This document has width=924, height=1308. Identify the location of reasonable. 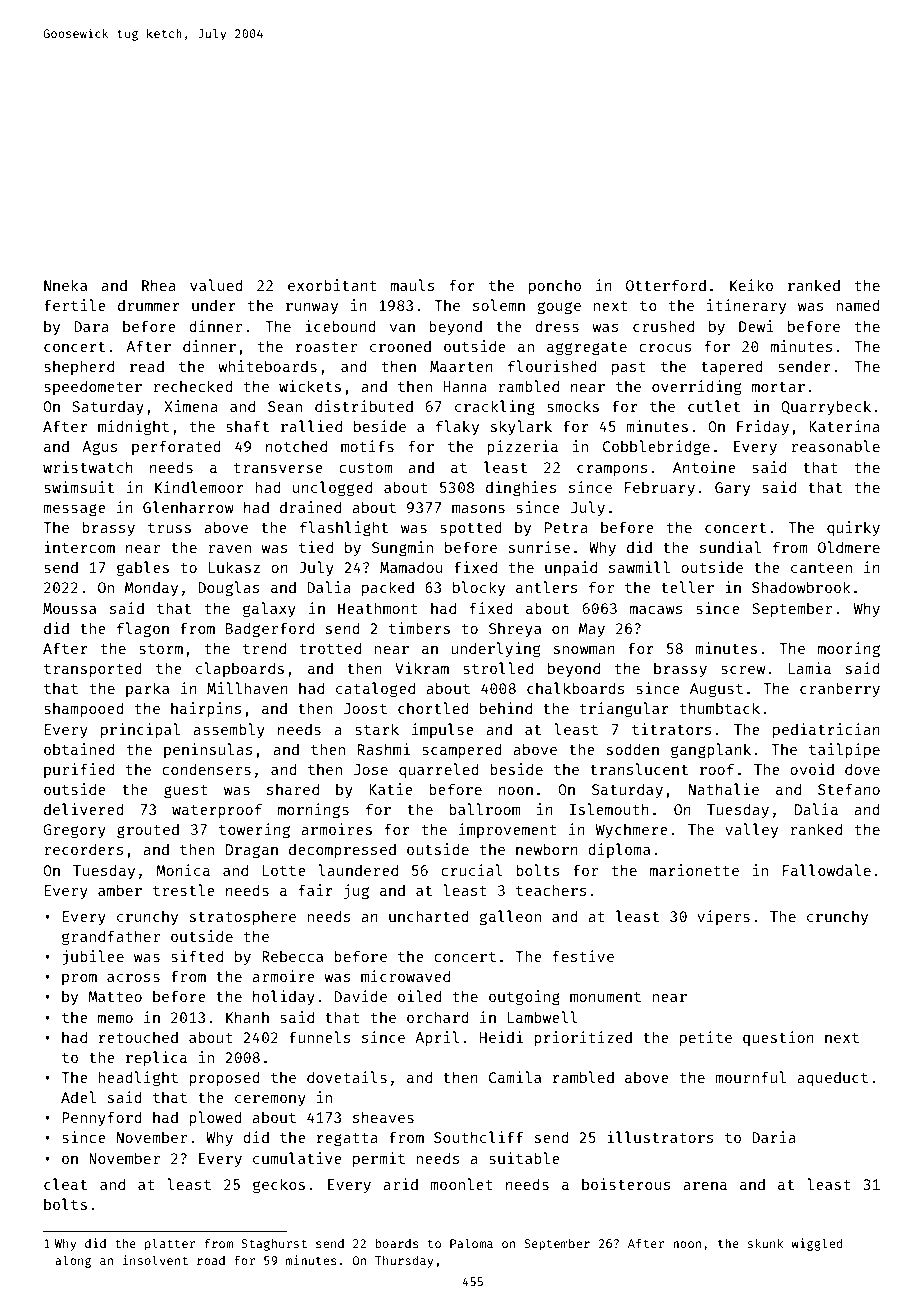
(835, 446).
